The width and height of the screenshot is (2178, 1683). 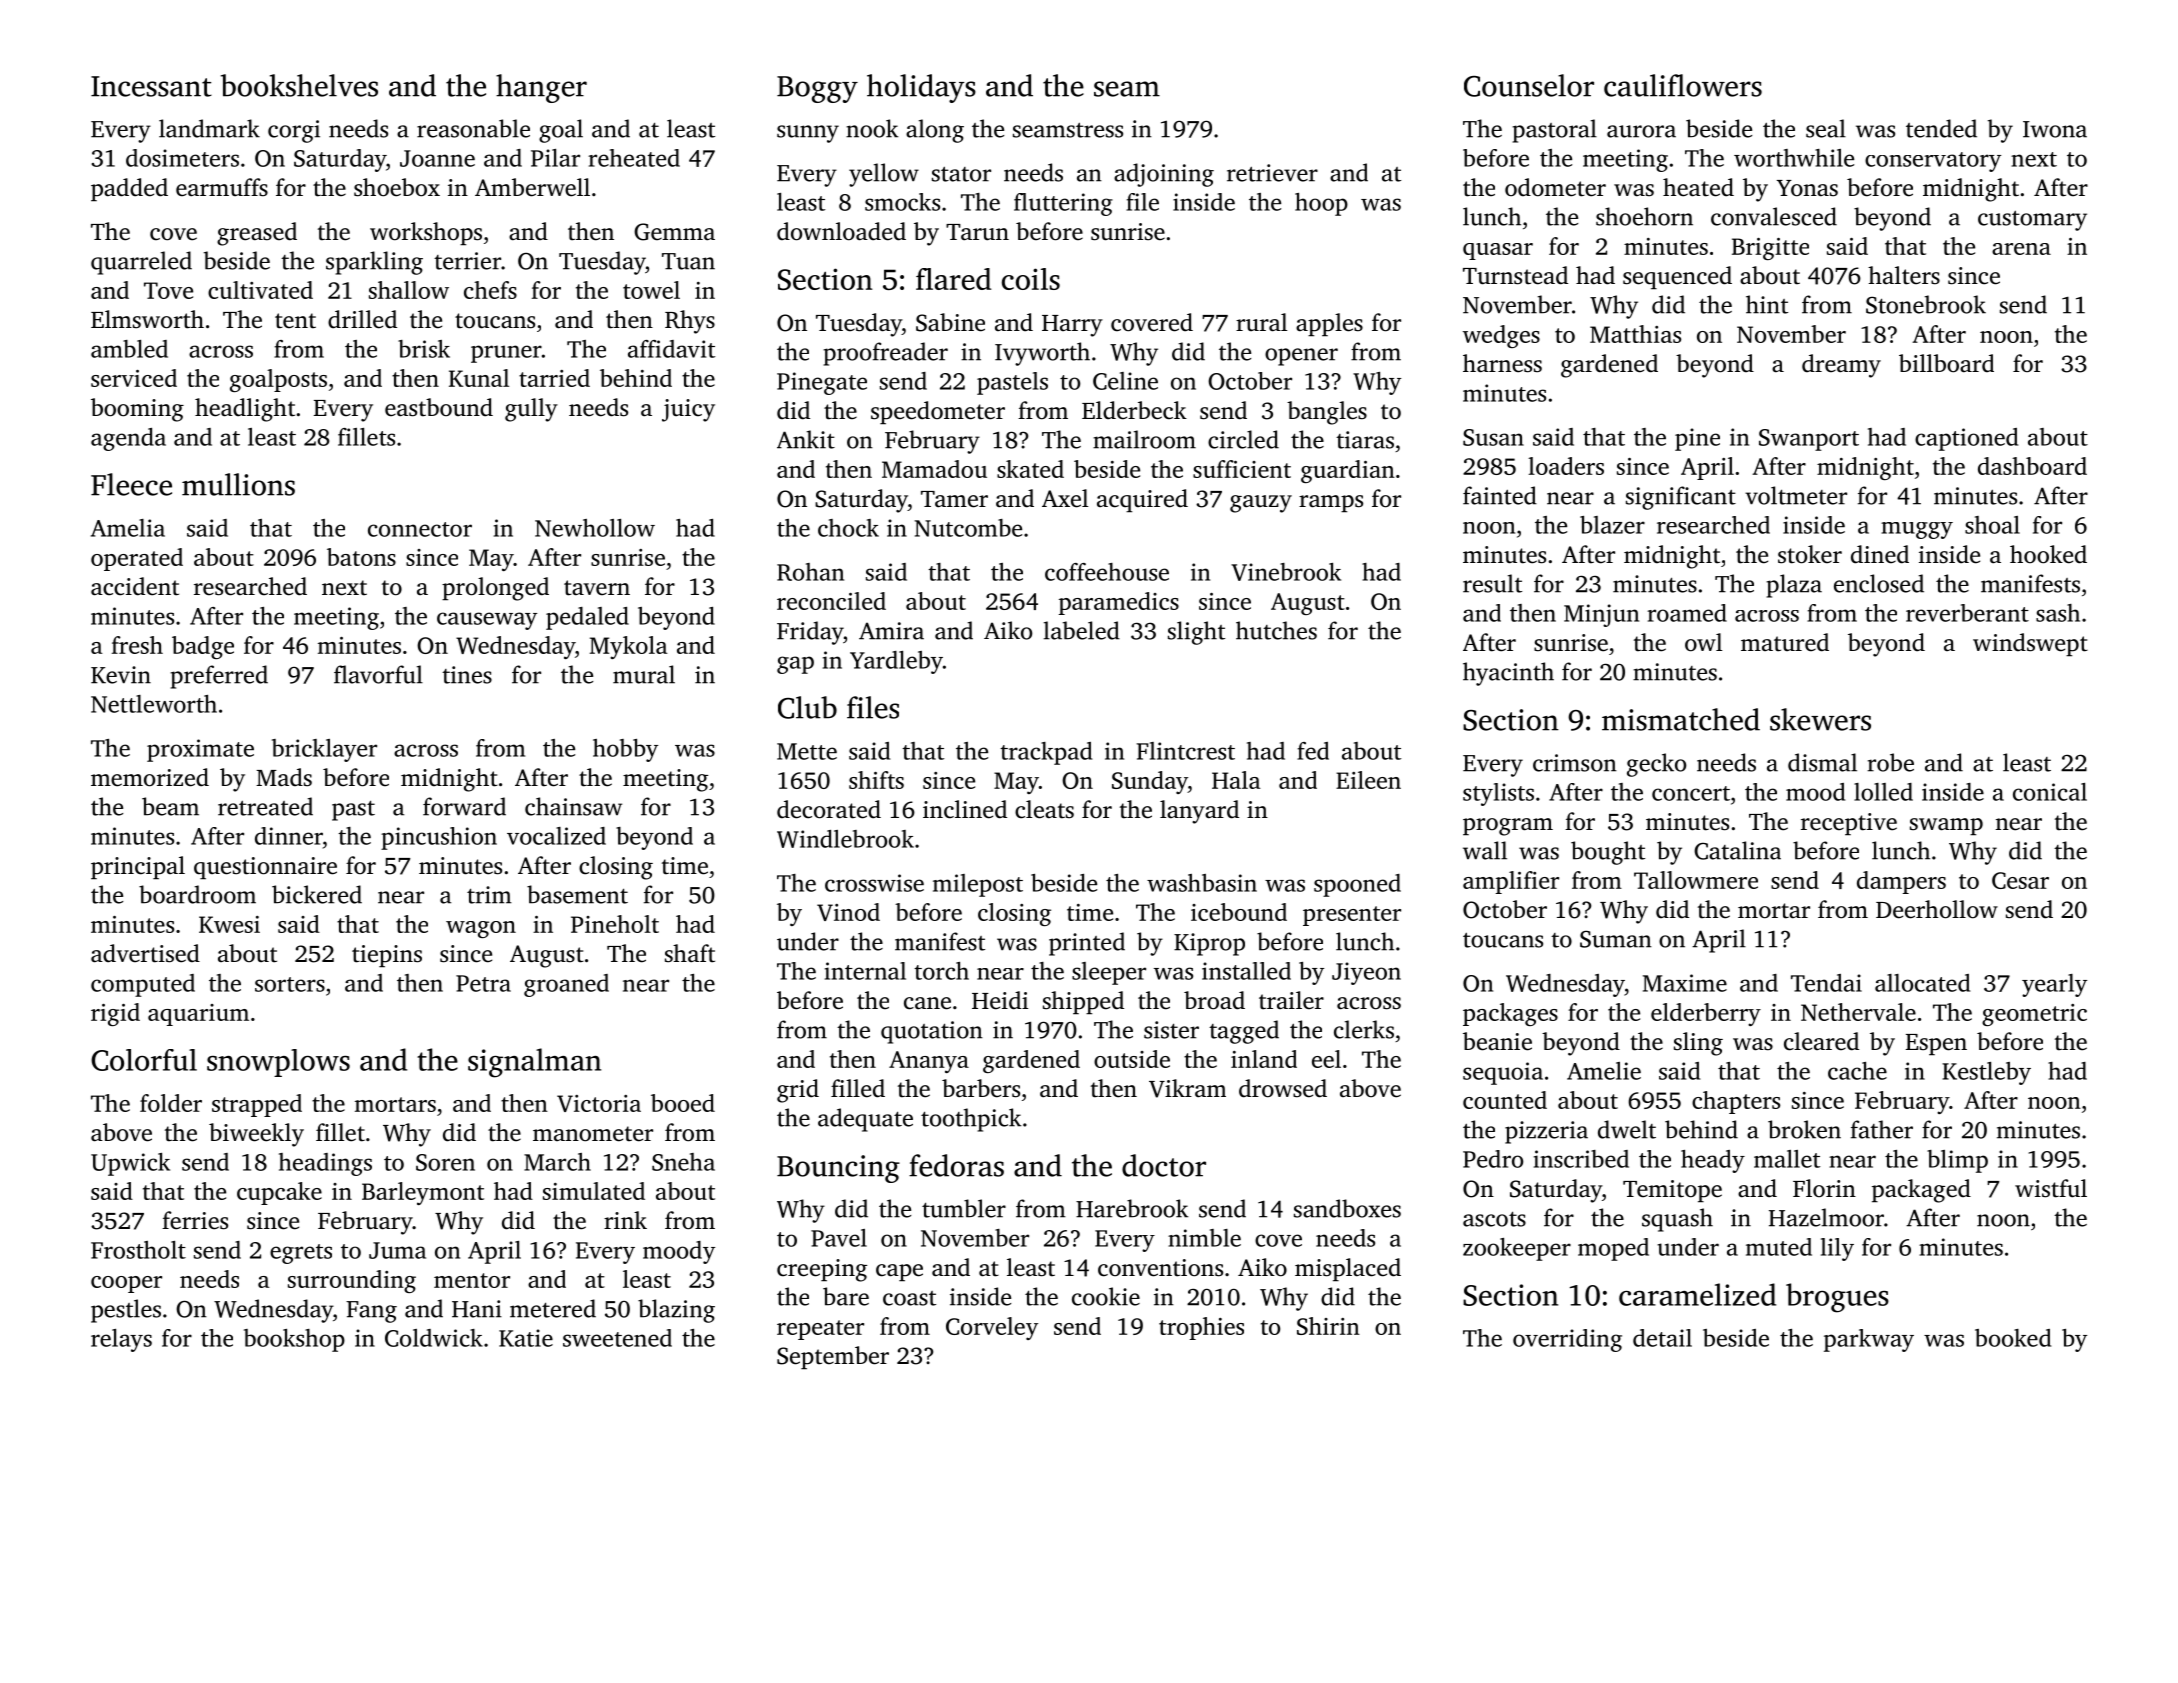 What do you see at coordinates (968, 528) in the screenshot?
I see `Nutcombe` at bounding box center [968, 528].
